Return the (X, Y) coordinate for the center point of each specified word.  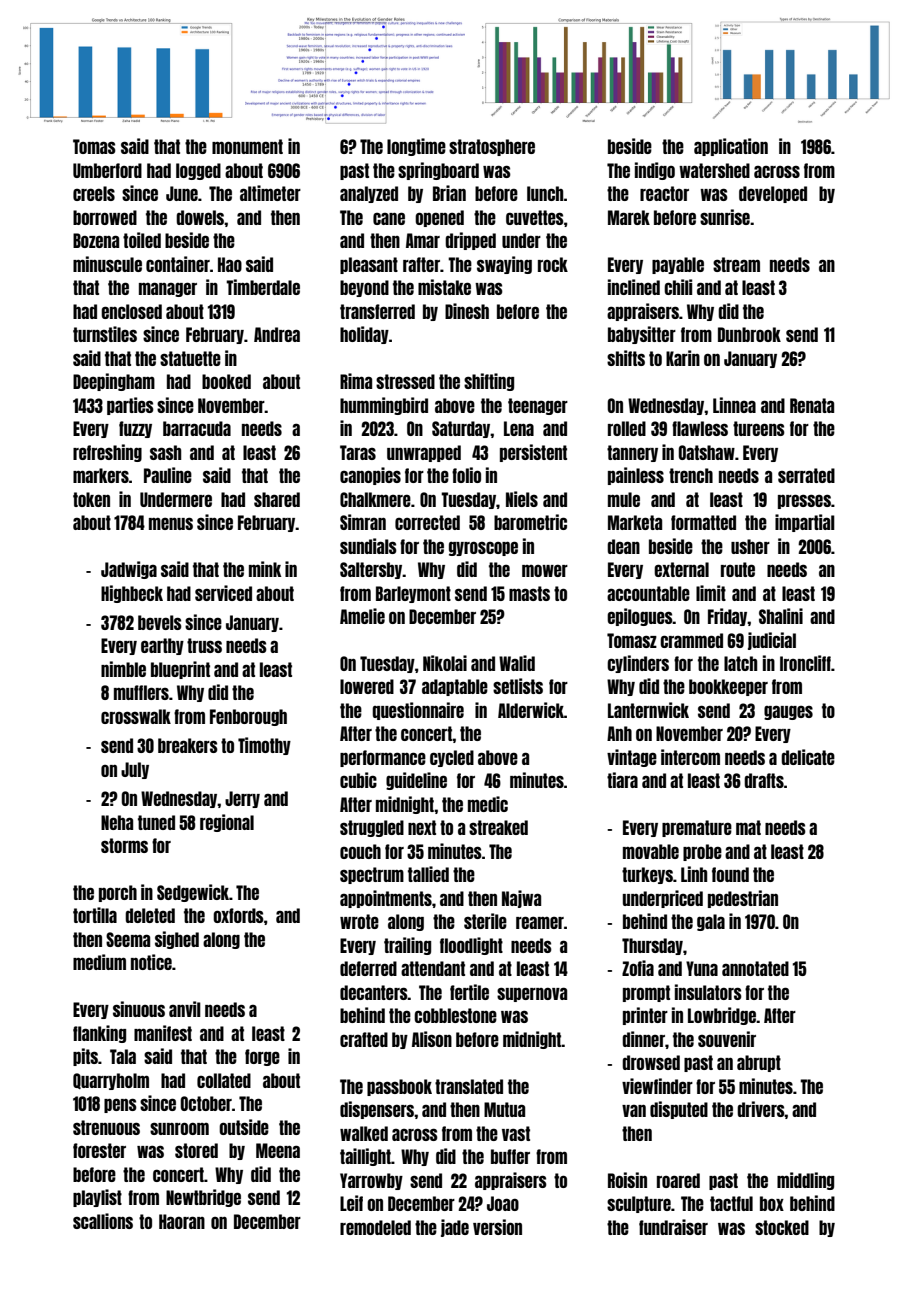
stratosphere (492, 147)
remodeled (375, 1227)
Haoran (182, 1221)
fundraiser (673, 1227)
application (731, 147)
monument (247, 146)
